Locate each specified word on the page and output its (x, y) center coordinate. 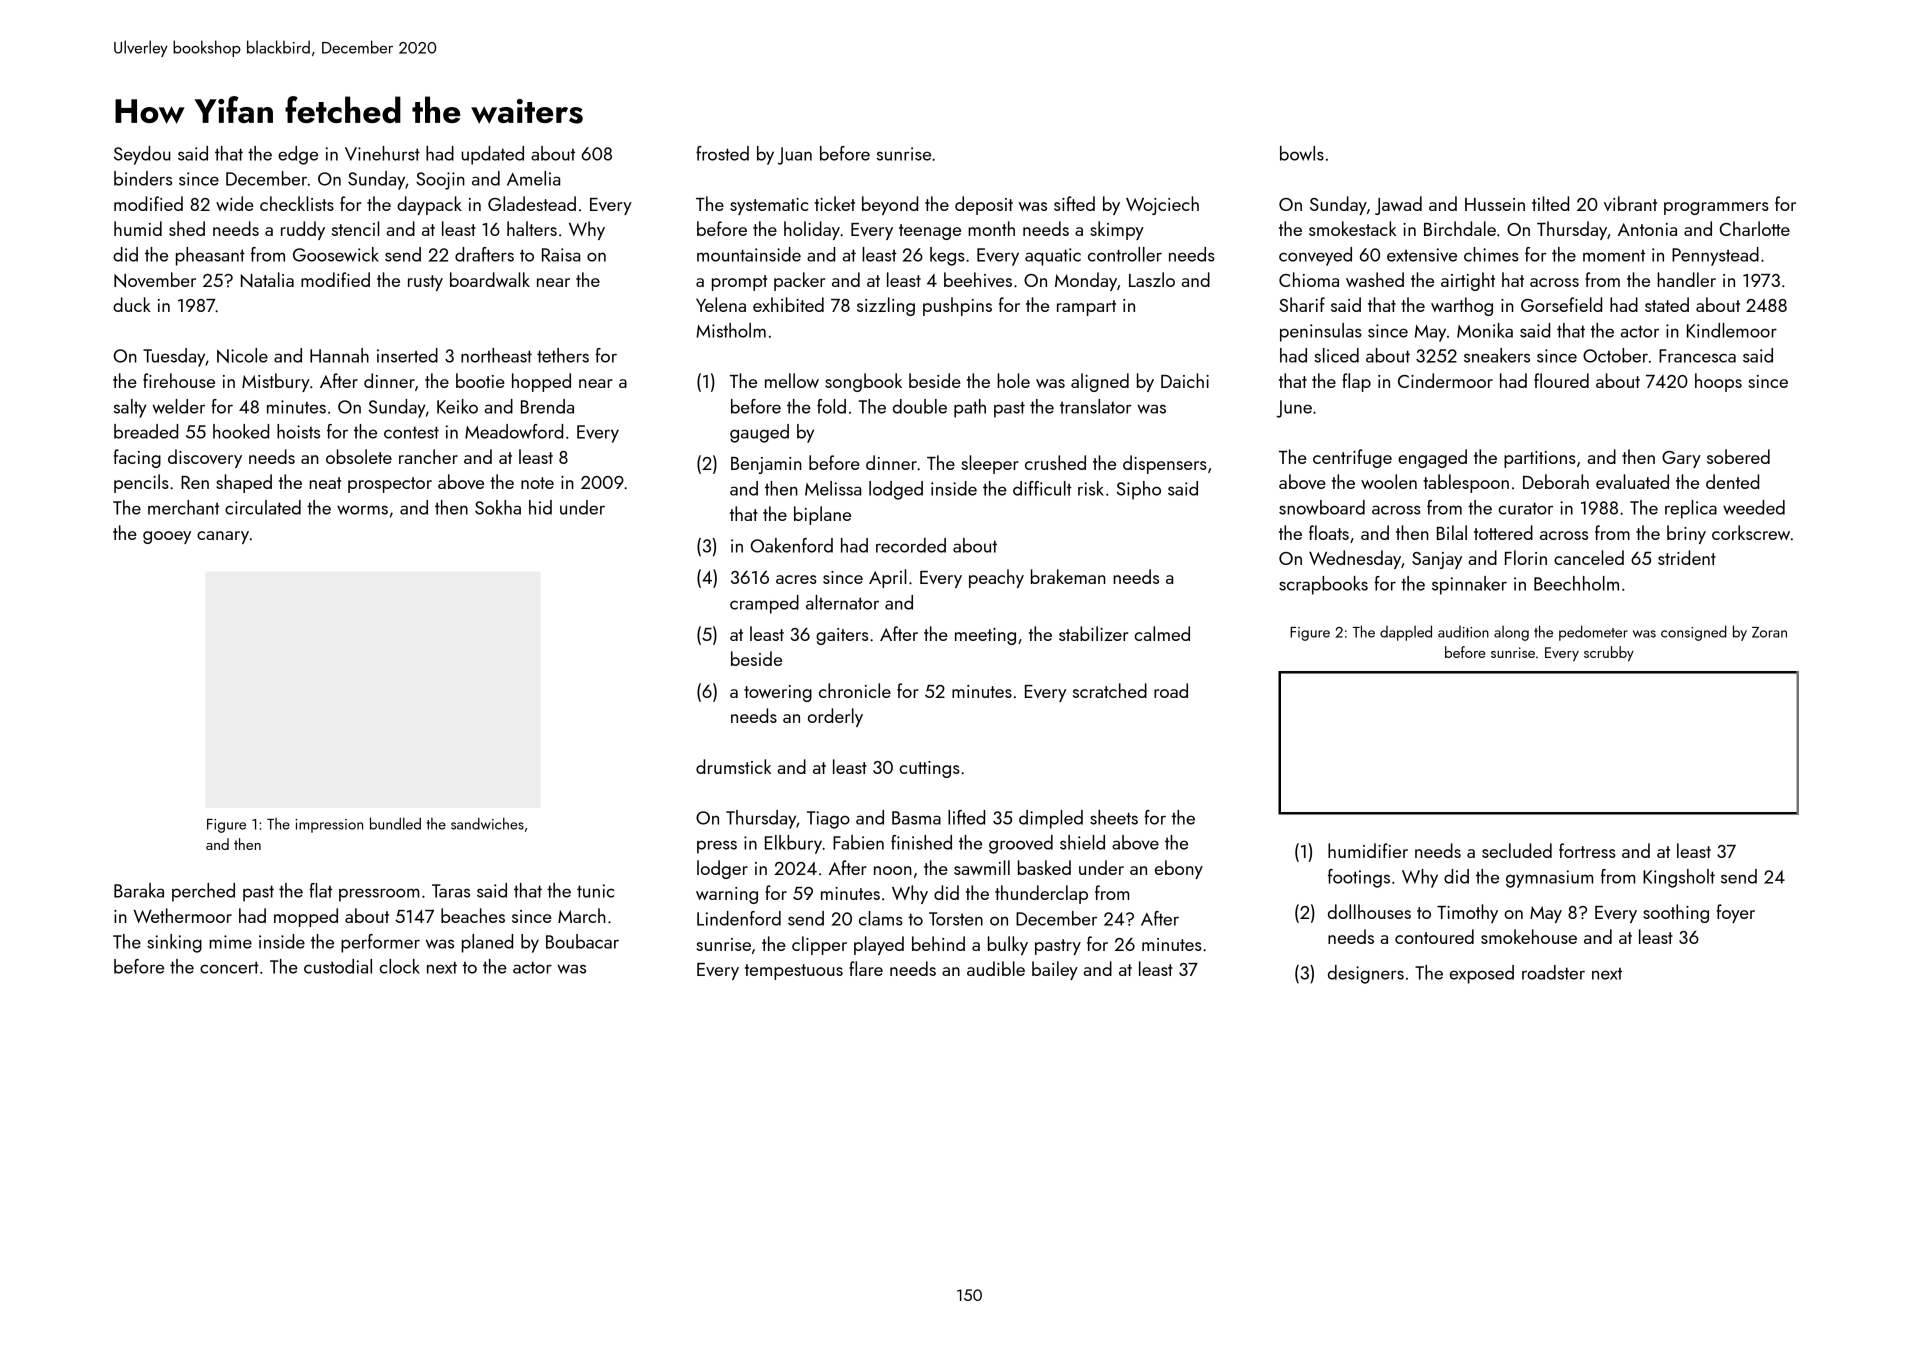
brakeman (1068, 576)
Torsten (956, 919)
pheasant (210, 256)
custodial (338, 966)
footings (1359, 878)
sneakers (1497, 355)
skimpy (1117, 230)
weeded (1754, 507)
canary (223, 537)
